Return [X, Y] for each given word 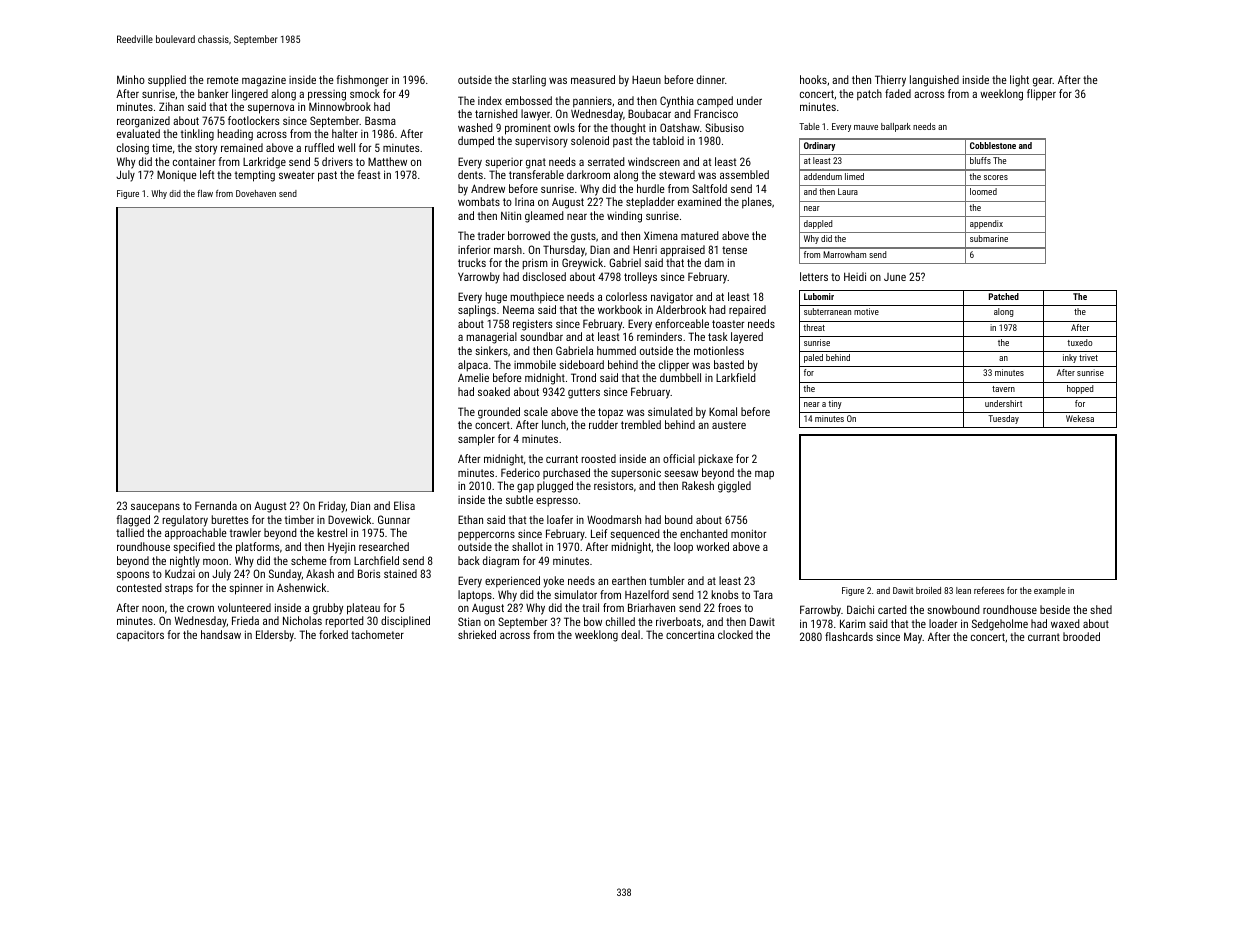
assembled [744, 174]
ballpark [896, 127]
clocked [735, 634]
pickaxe [716, 460]
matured [700, 235]
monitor [748, 533]
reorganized [143, 122]
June [895, 277]
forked [333, 634]
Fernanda [216, 505]
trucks [472, 262]
